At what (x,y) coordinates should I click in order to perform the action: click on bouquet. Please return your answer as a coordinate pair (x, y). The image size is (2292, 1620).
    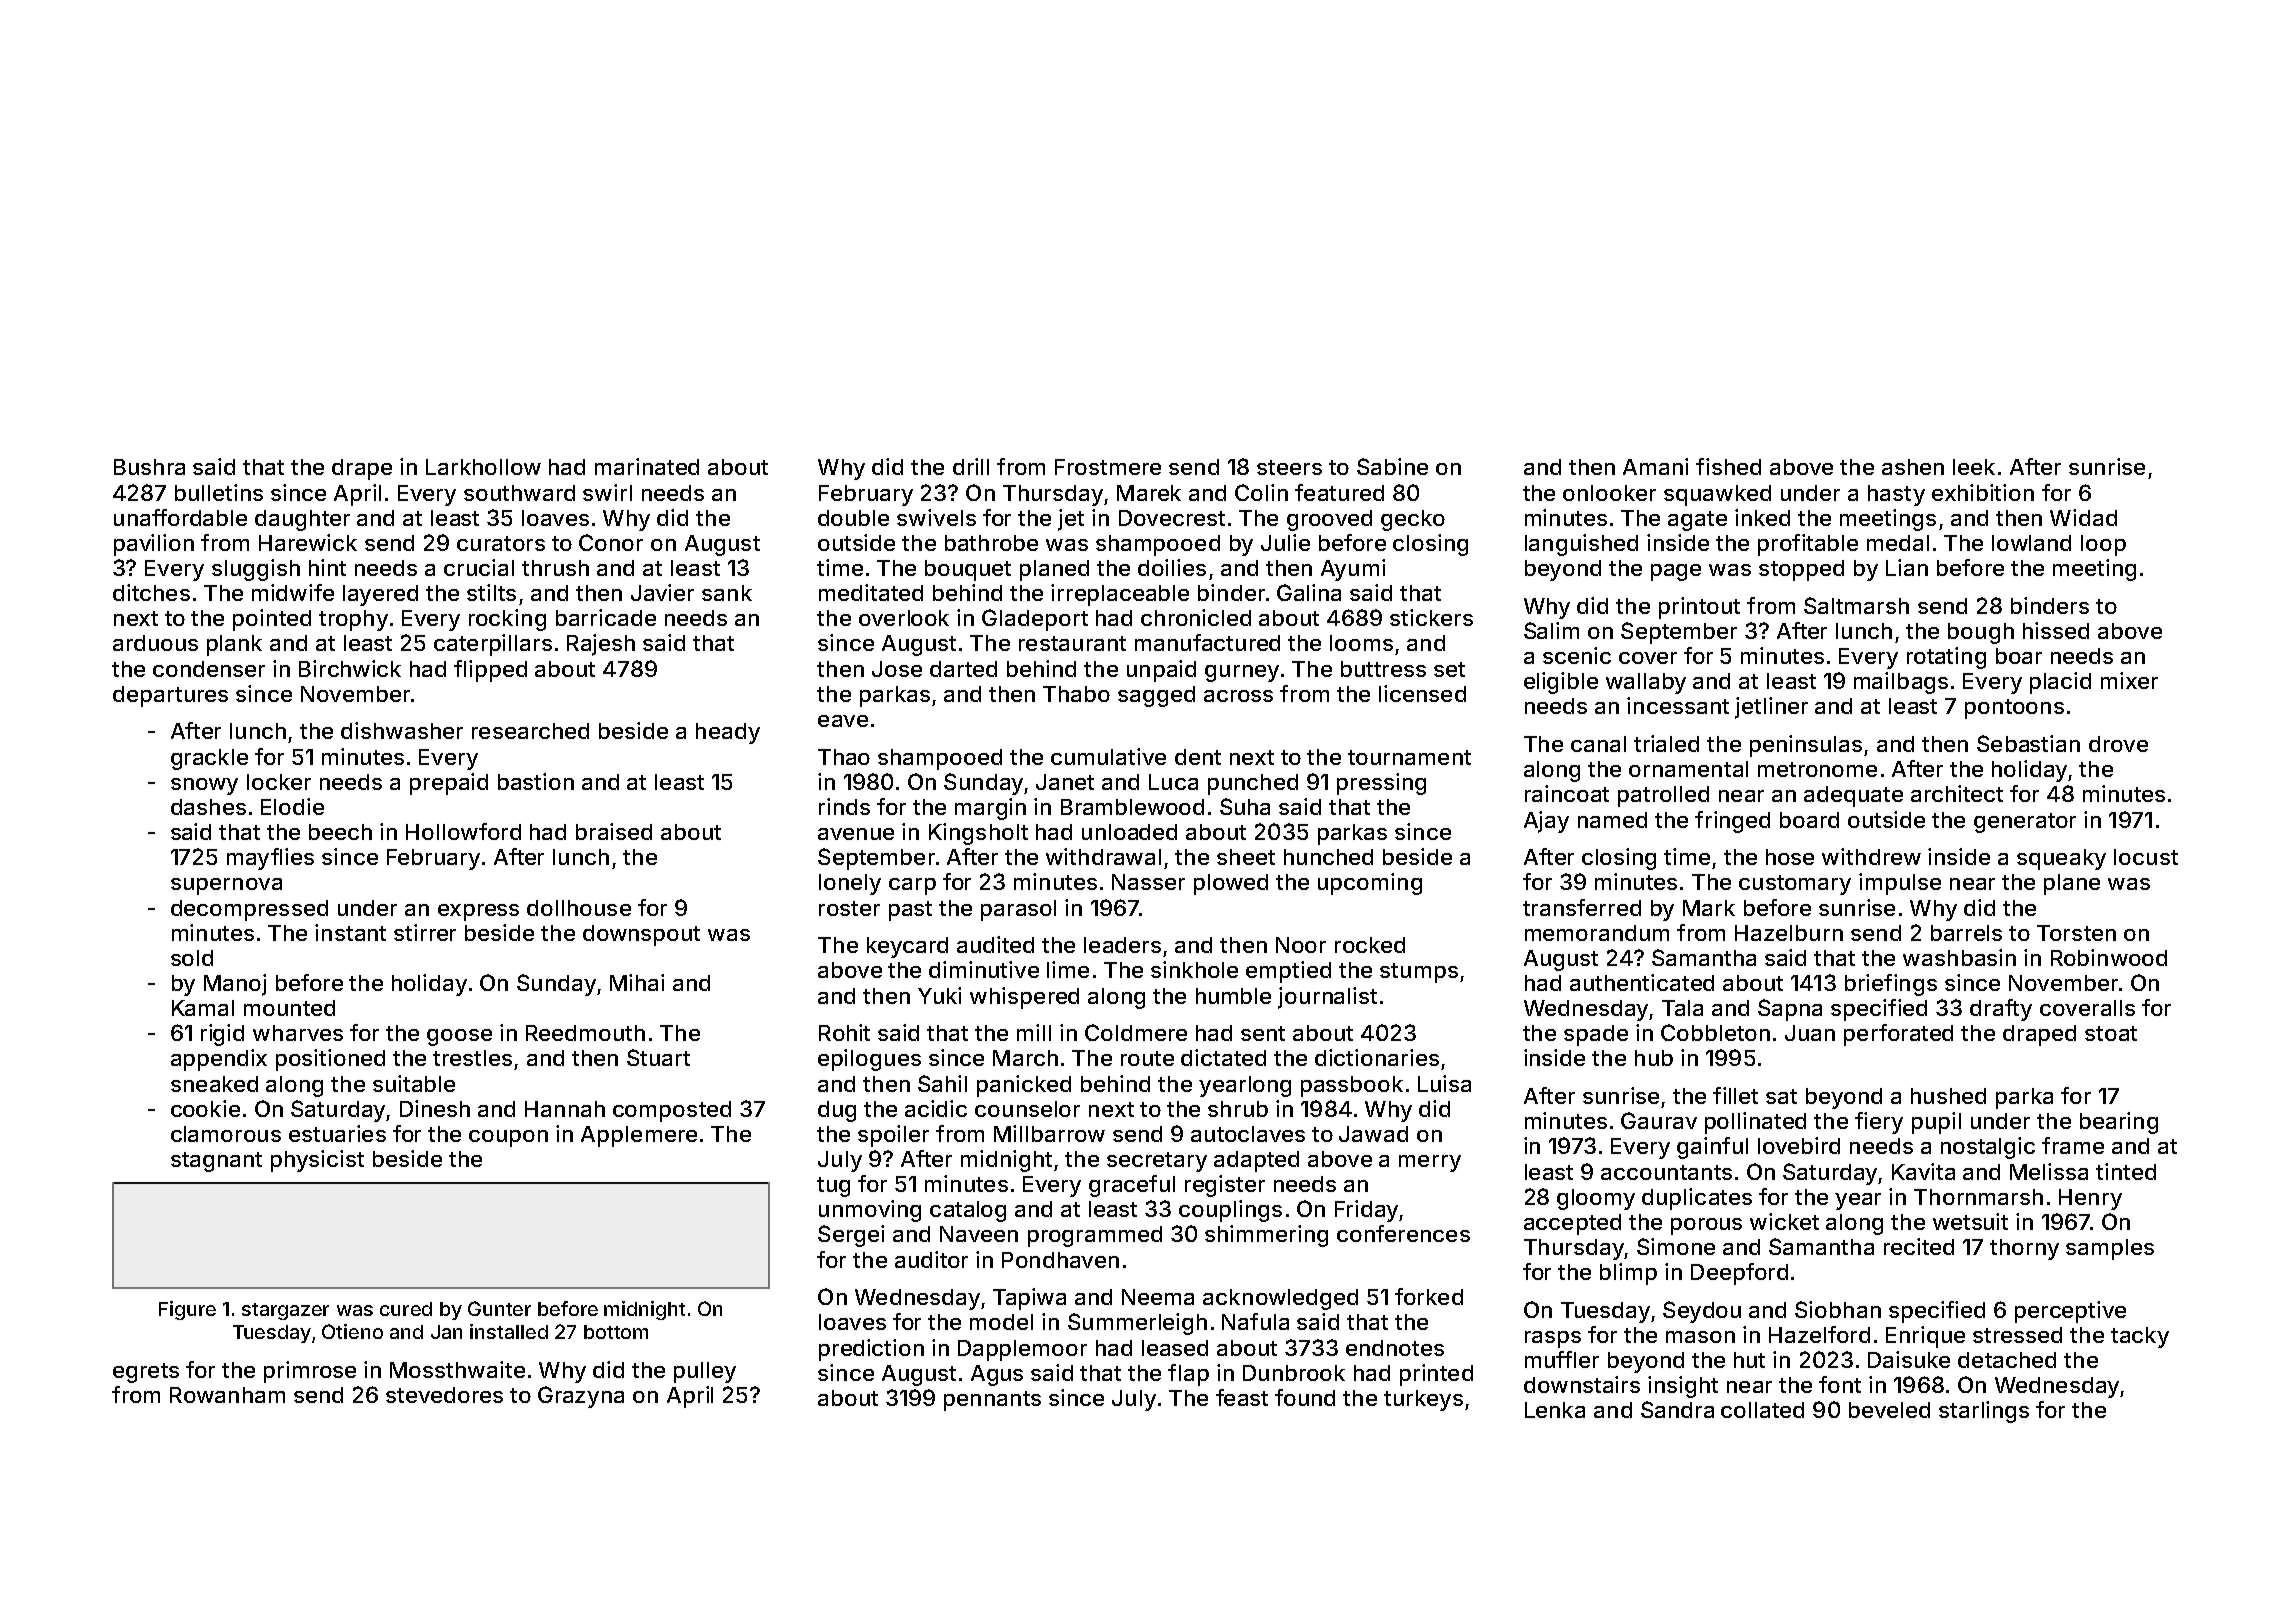
    Looking at the image, I should click on (968, 570).
